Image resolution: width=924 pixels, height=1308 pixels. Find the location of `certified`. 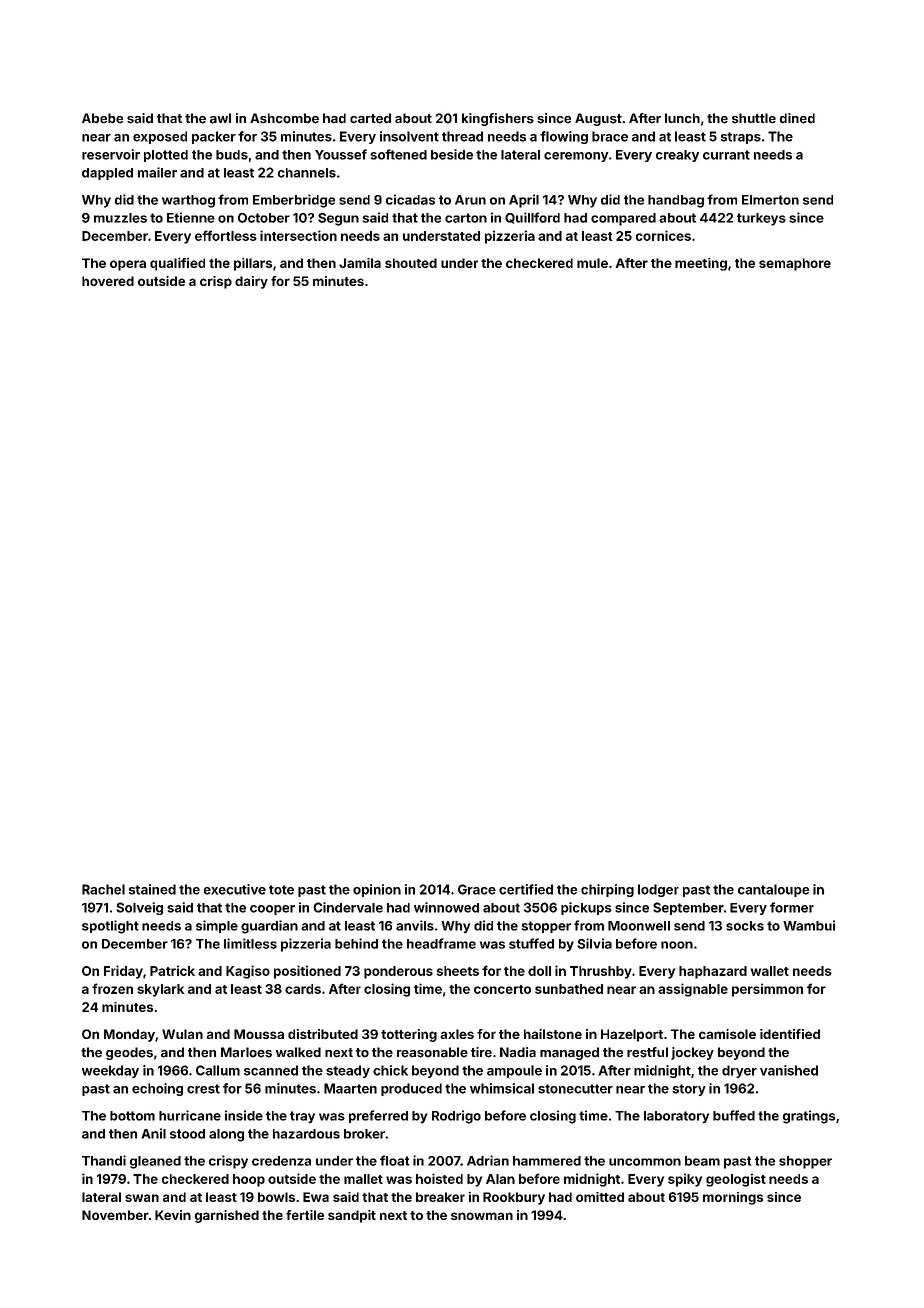

certified is located at coordinates (526, 889).
